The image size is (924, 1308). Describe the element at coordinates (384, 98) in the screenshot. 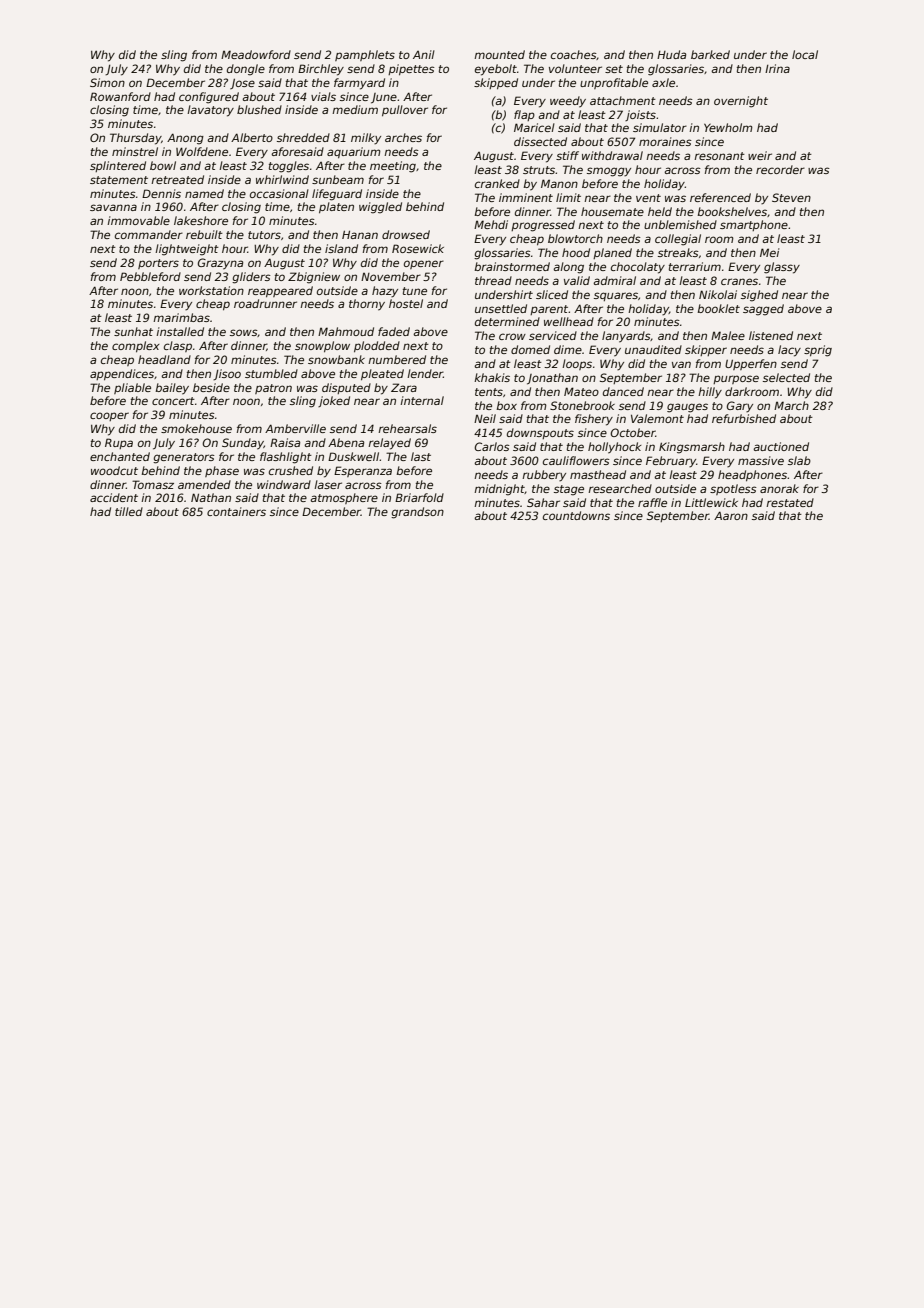

I see `June` at that location.
